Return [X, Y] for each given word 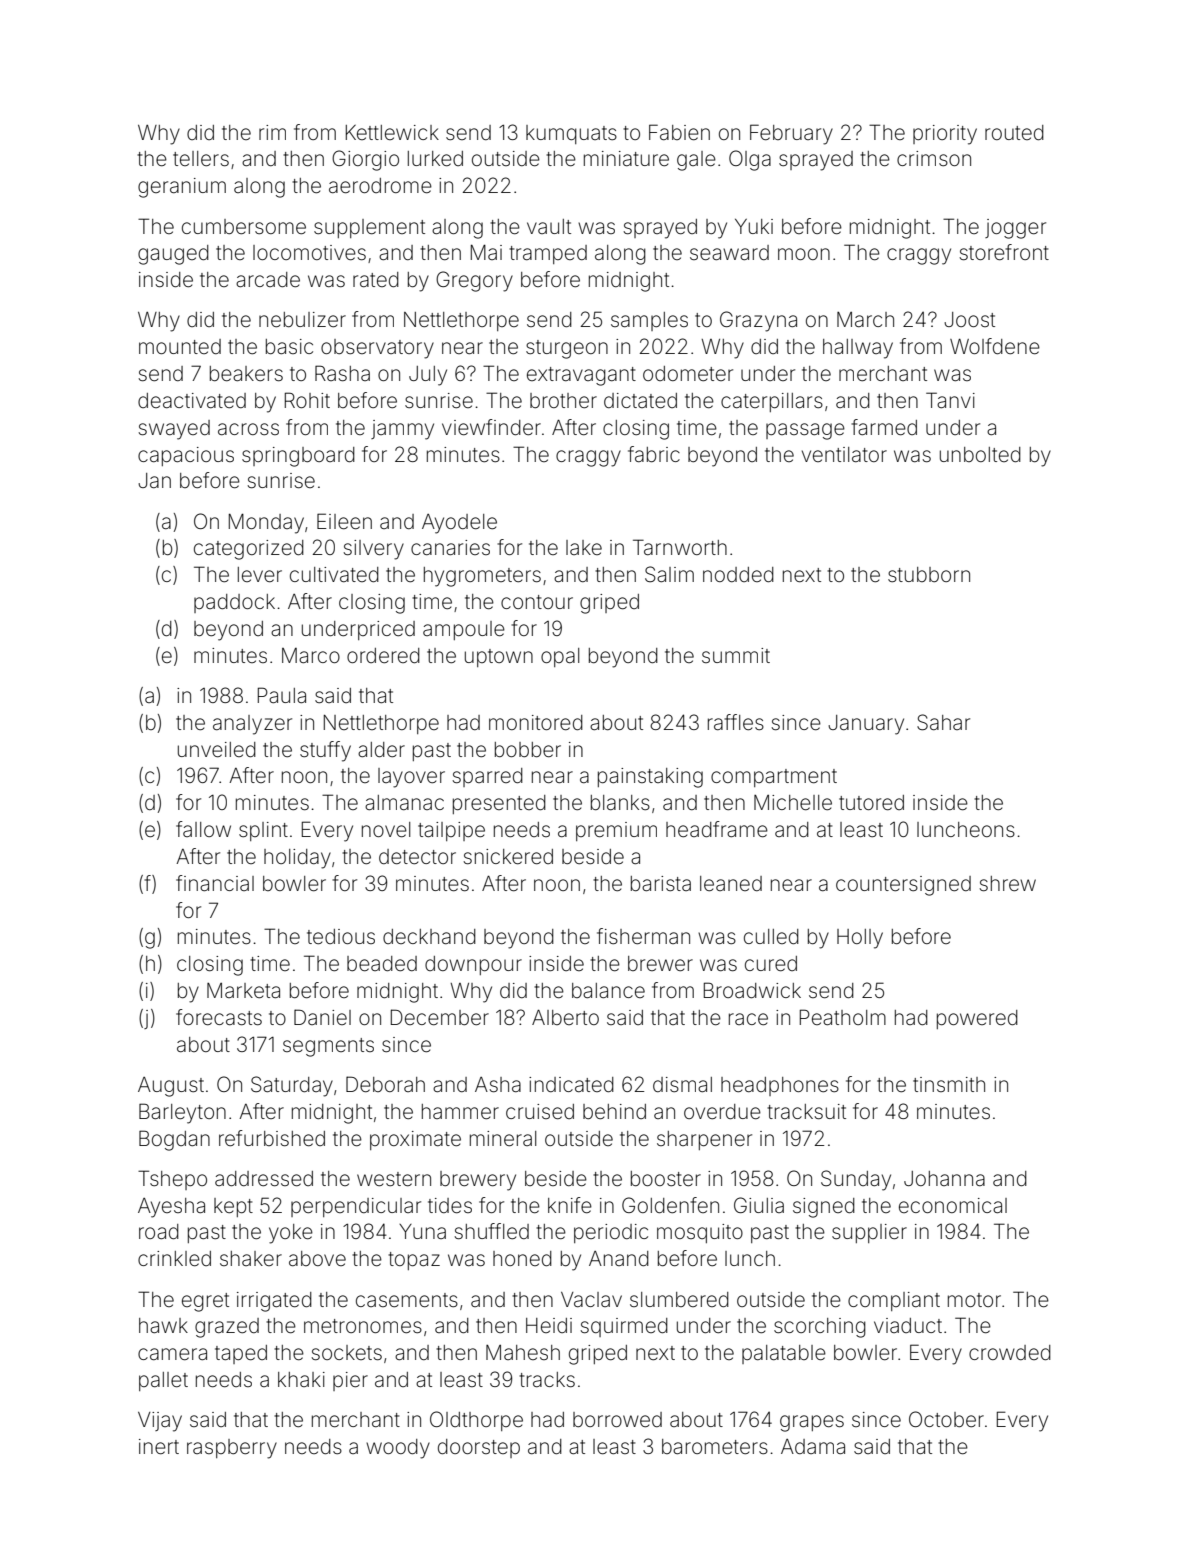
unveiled [217, 750]
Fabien [679, 132]
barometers [715, 1447]
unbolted [980, 454]
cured [771, 964]
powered [977, 1019]
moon [804, 254]
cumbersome [244, 226]
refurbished [272, 1138]
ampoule [464, 630]
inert [159, 1447]
